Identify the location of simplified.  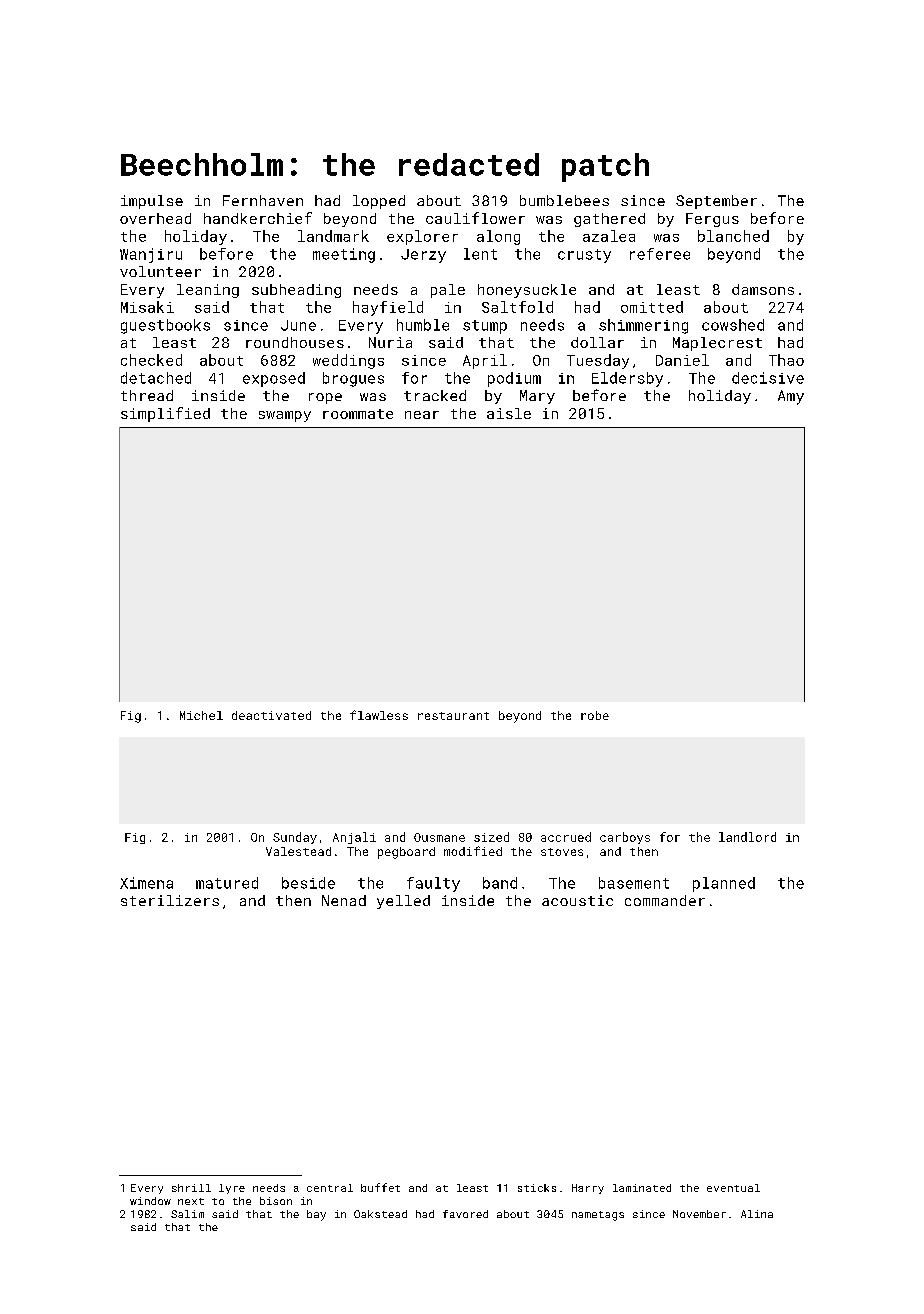
(165, 414).
